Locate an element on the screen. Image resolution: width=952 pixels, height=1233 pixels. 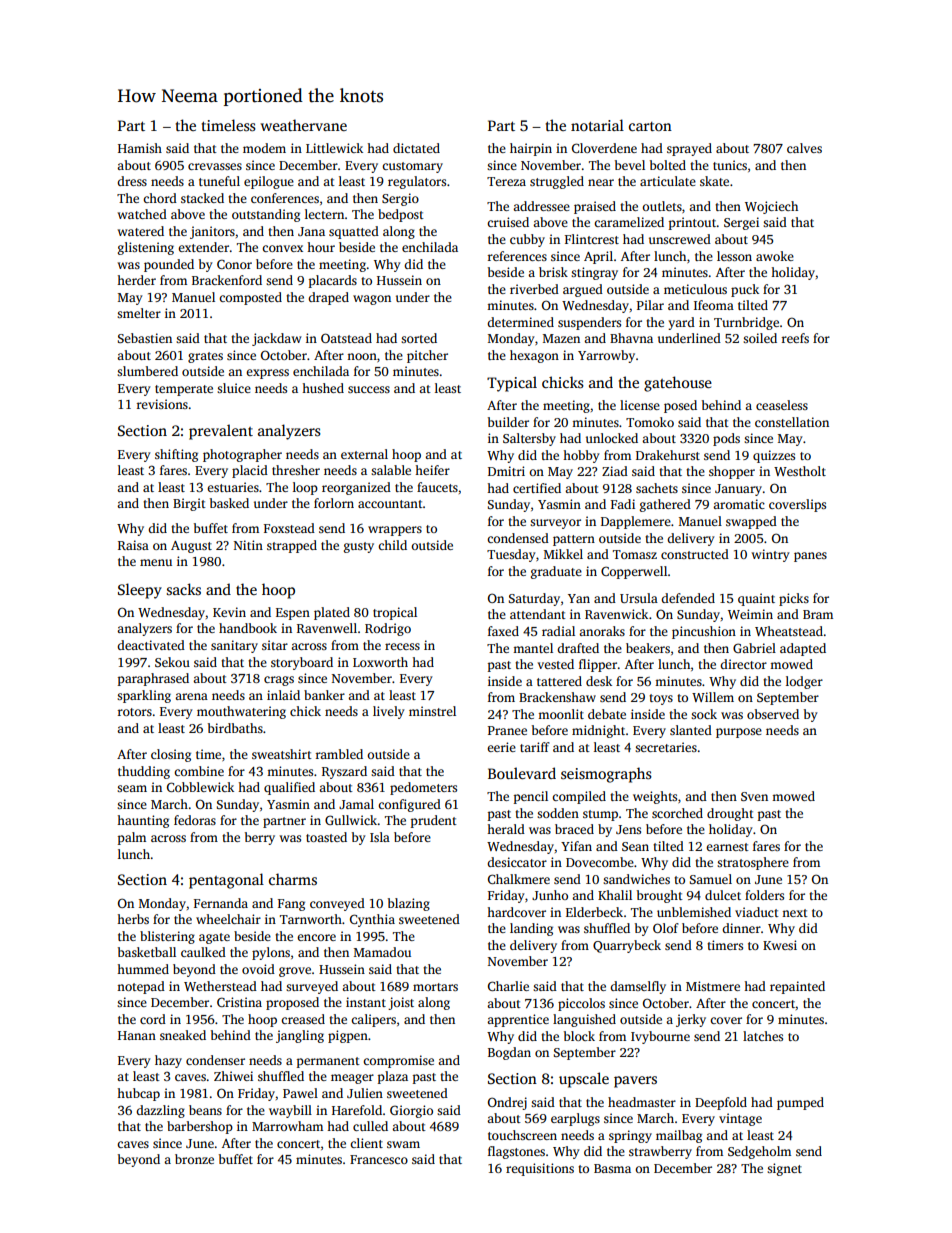
articulate is located at coordinates (668, 181).
